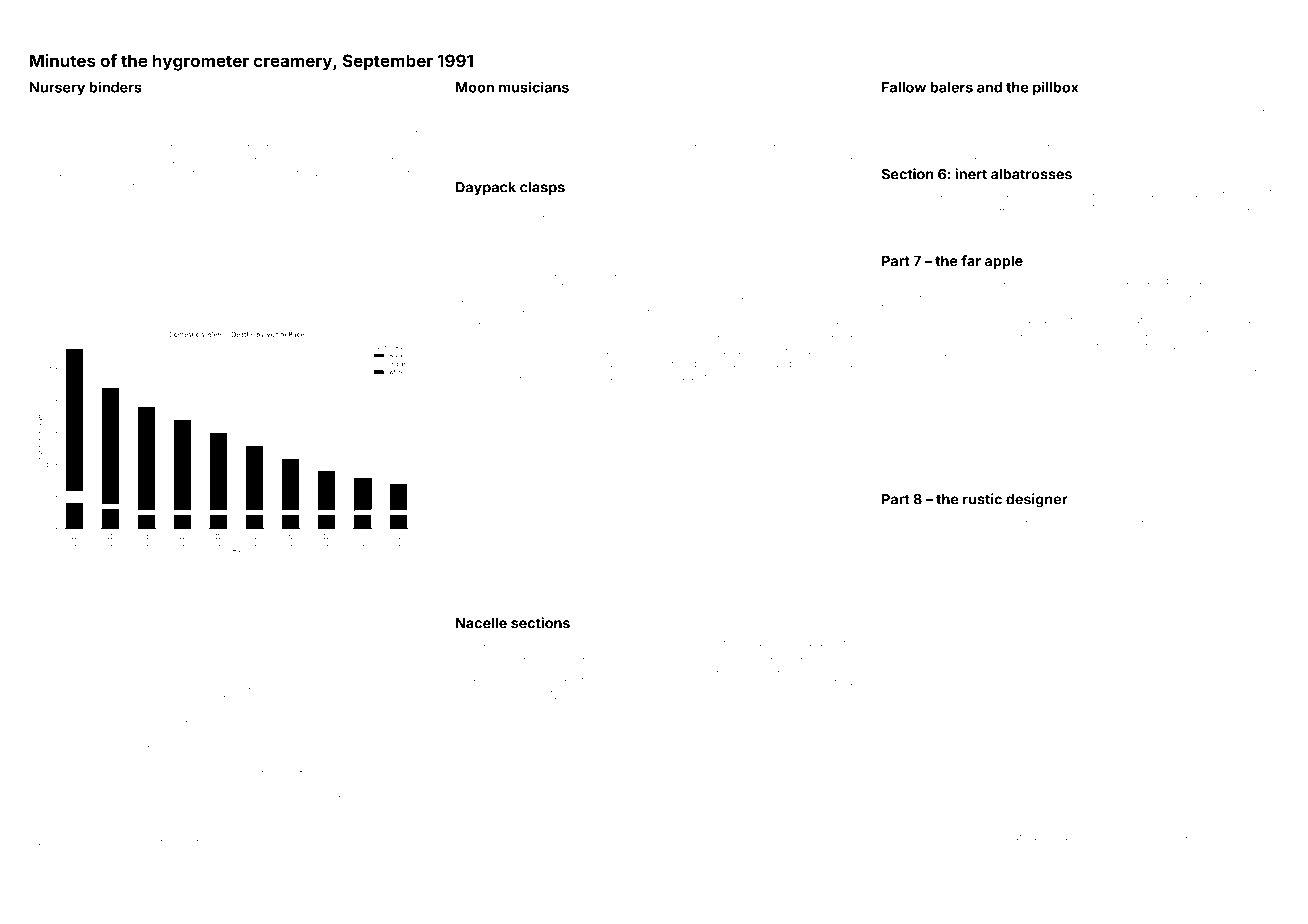  I want to click on Pinderby, so click(904, 533).
